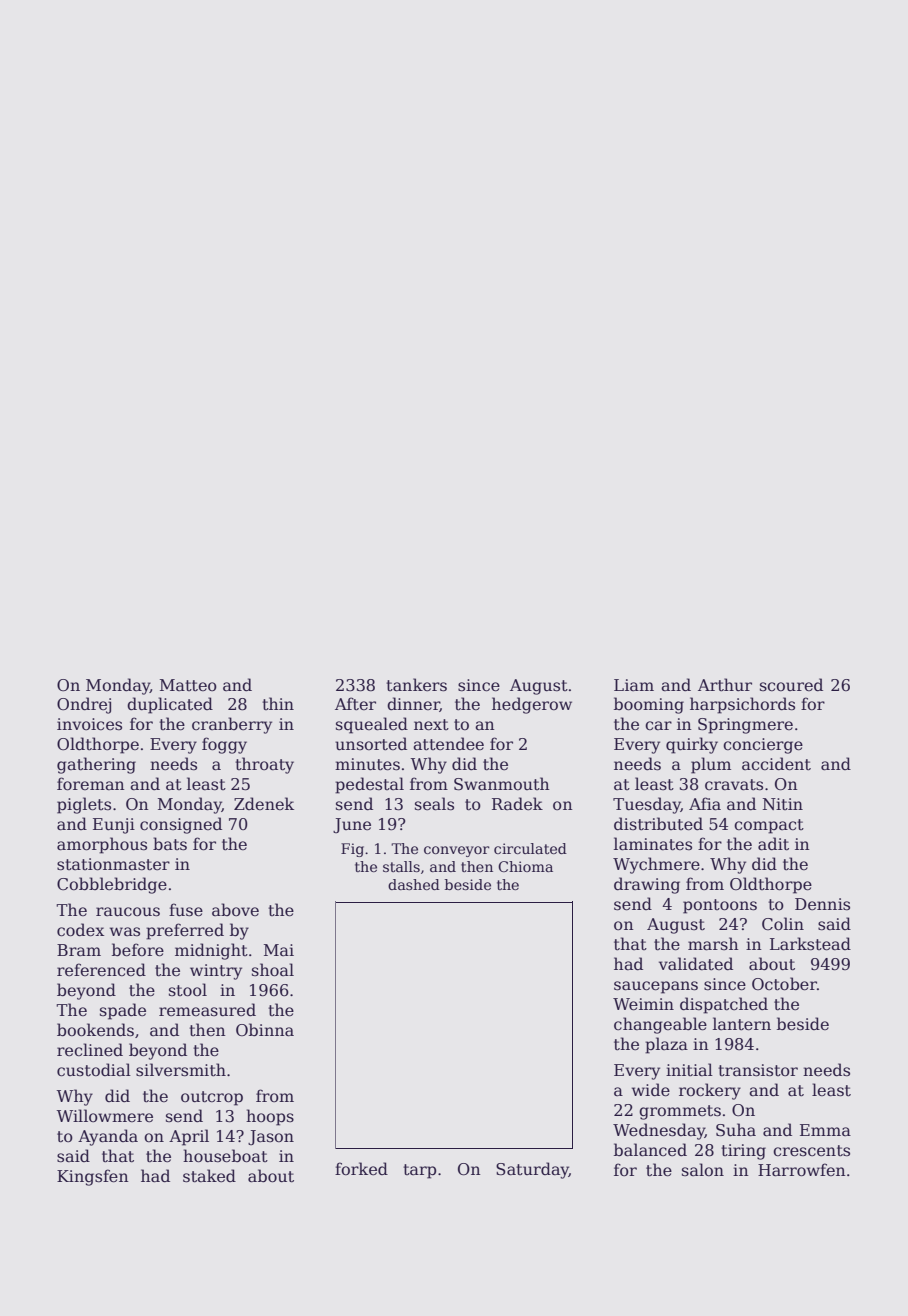 The image size is (908, 1316). What do you see at coordinates (371, 744) in the screenshot?
I see `unsorted` at bounding box center [371, 744].
